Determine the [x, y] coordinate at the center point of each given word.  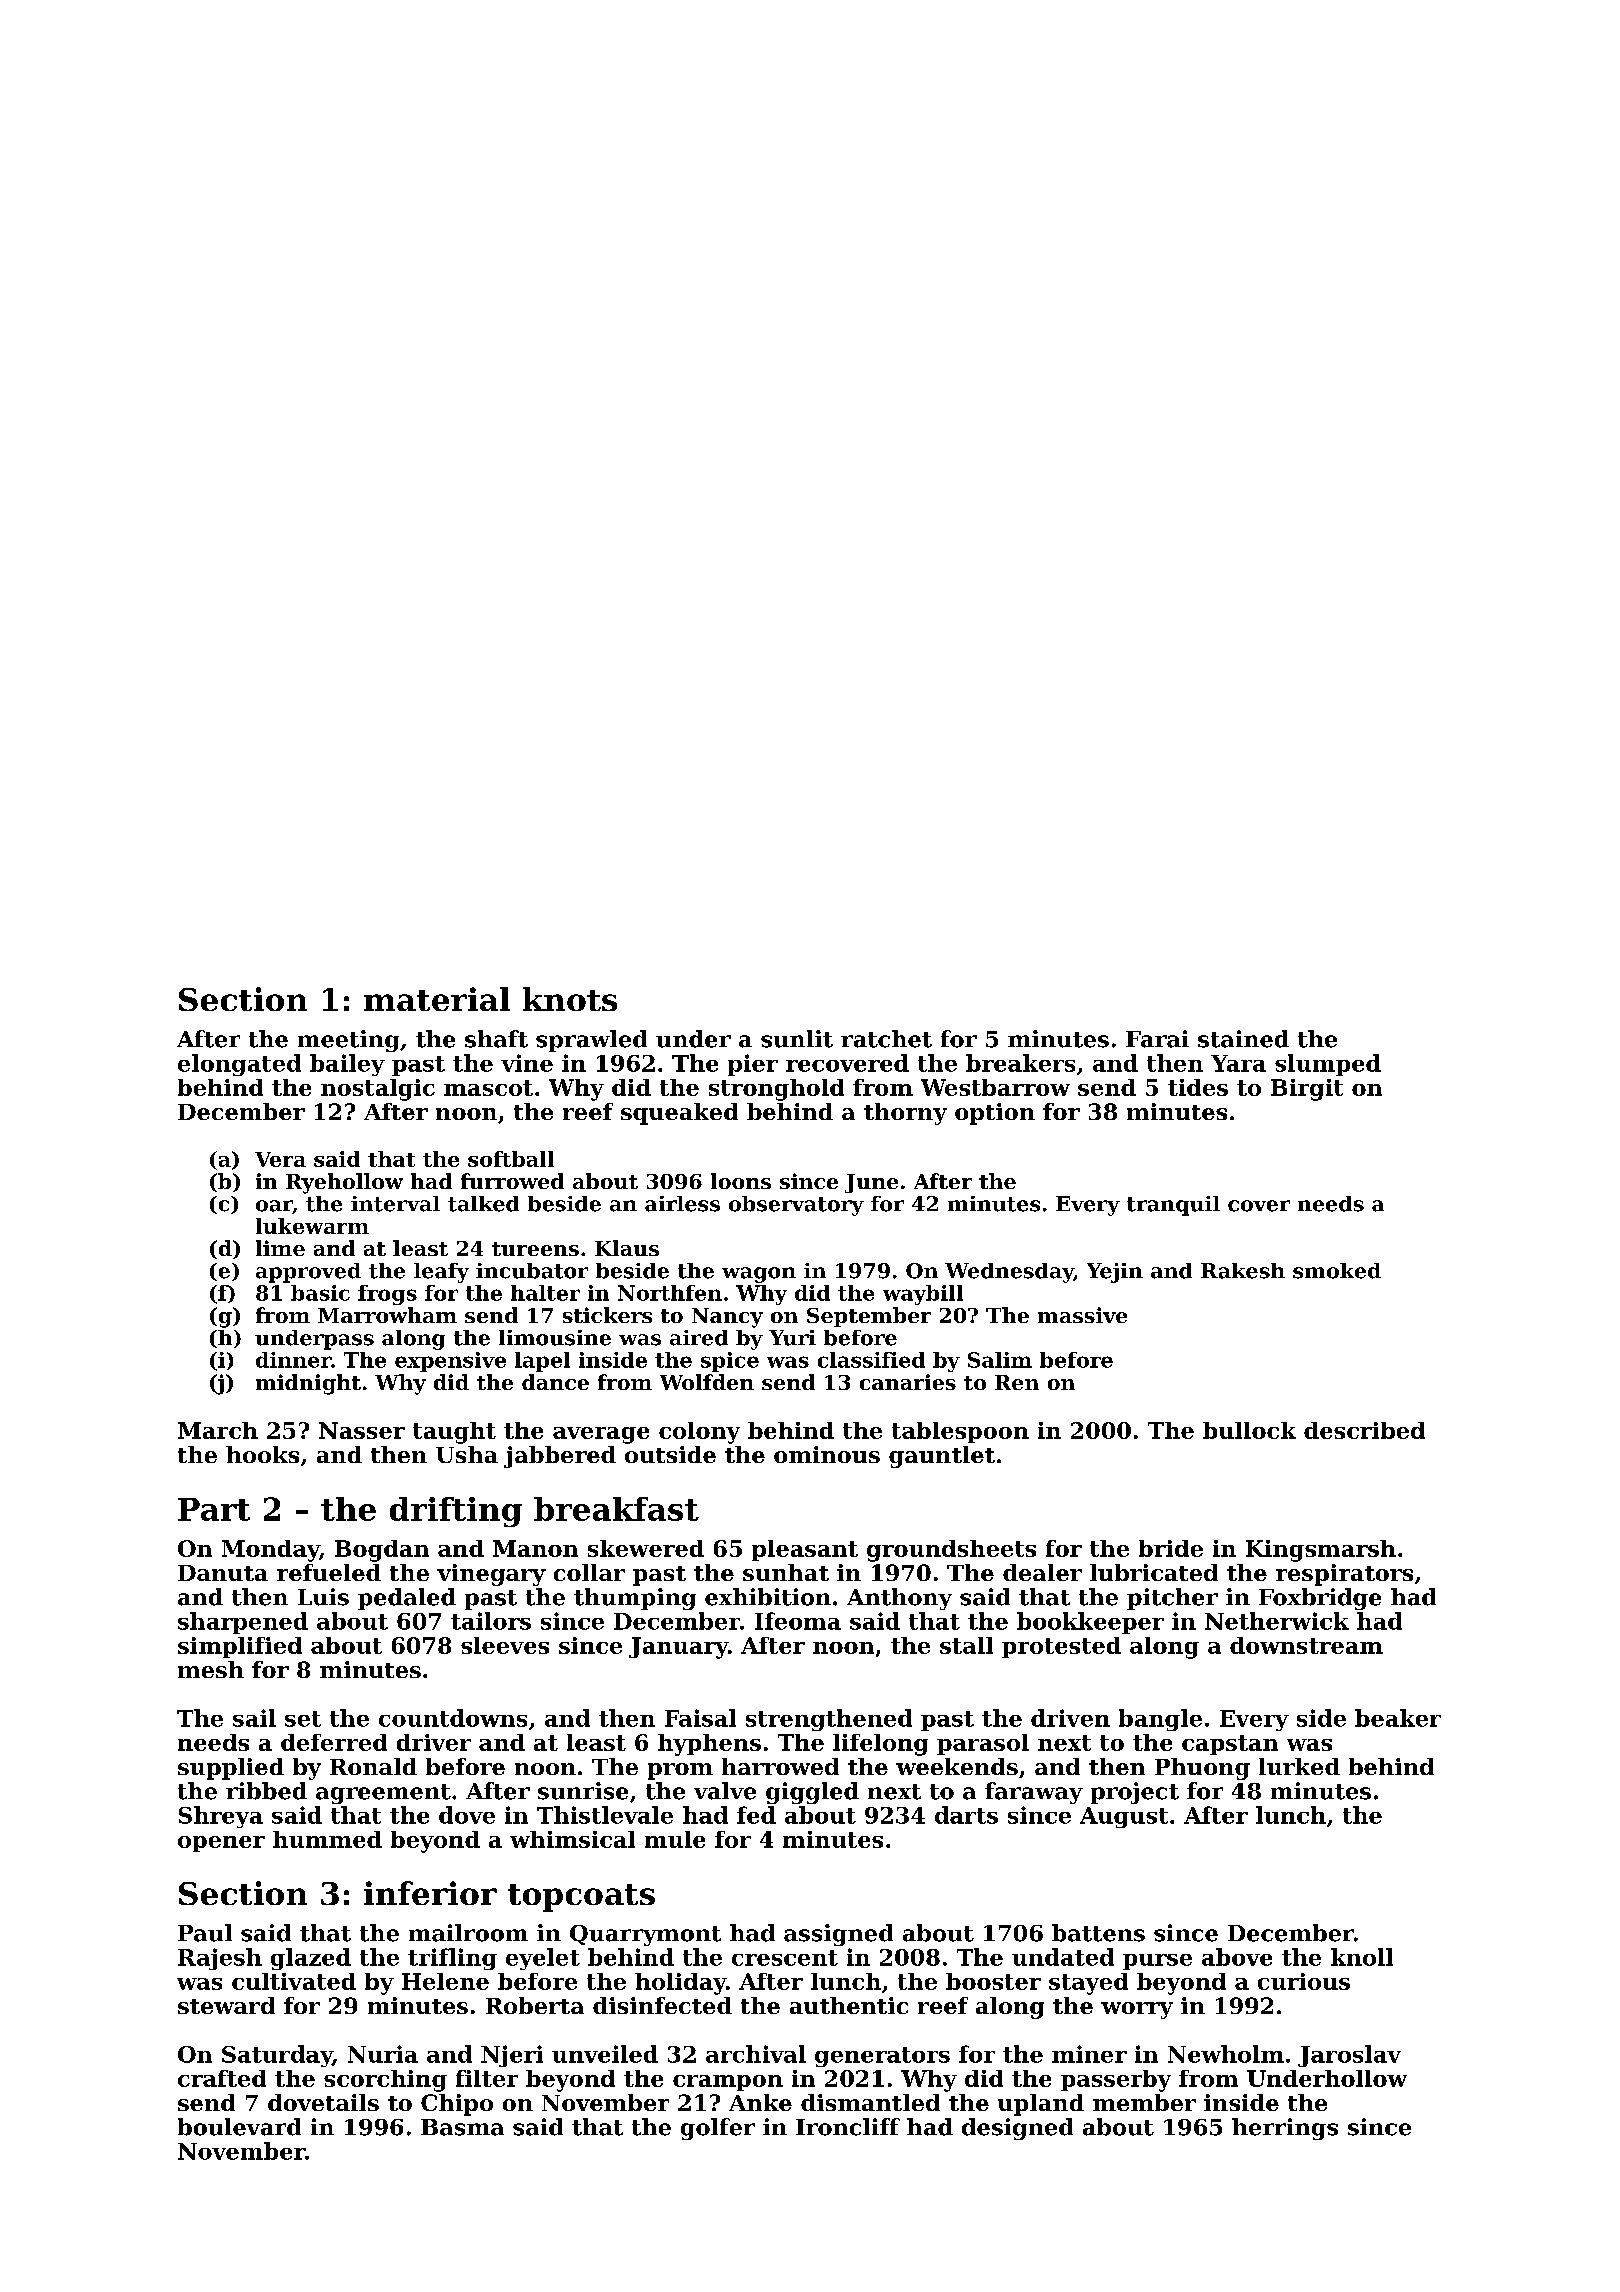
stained [1243, 1039]
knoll [1362, 1957]
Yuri [792, 1338]
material [437, 999]
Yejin [1115, 1273]
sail [254, 1718]
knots [570, 999]
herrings [1285, 2129]
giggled [812, 1793]
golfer [718, 2129]
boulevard [239, 2127]
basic [320, 1293]
